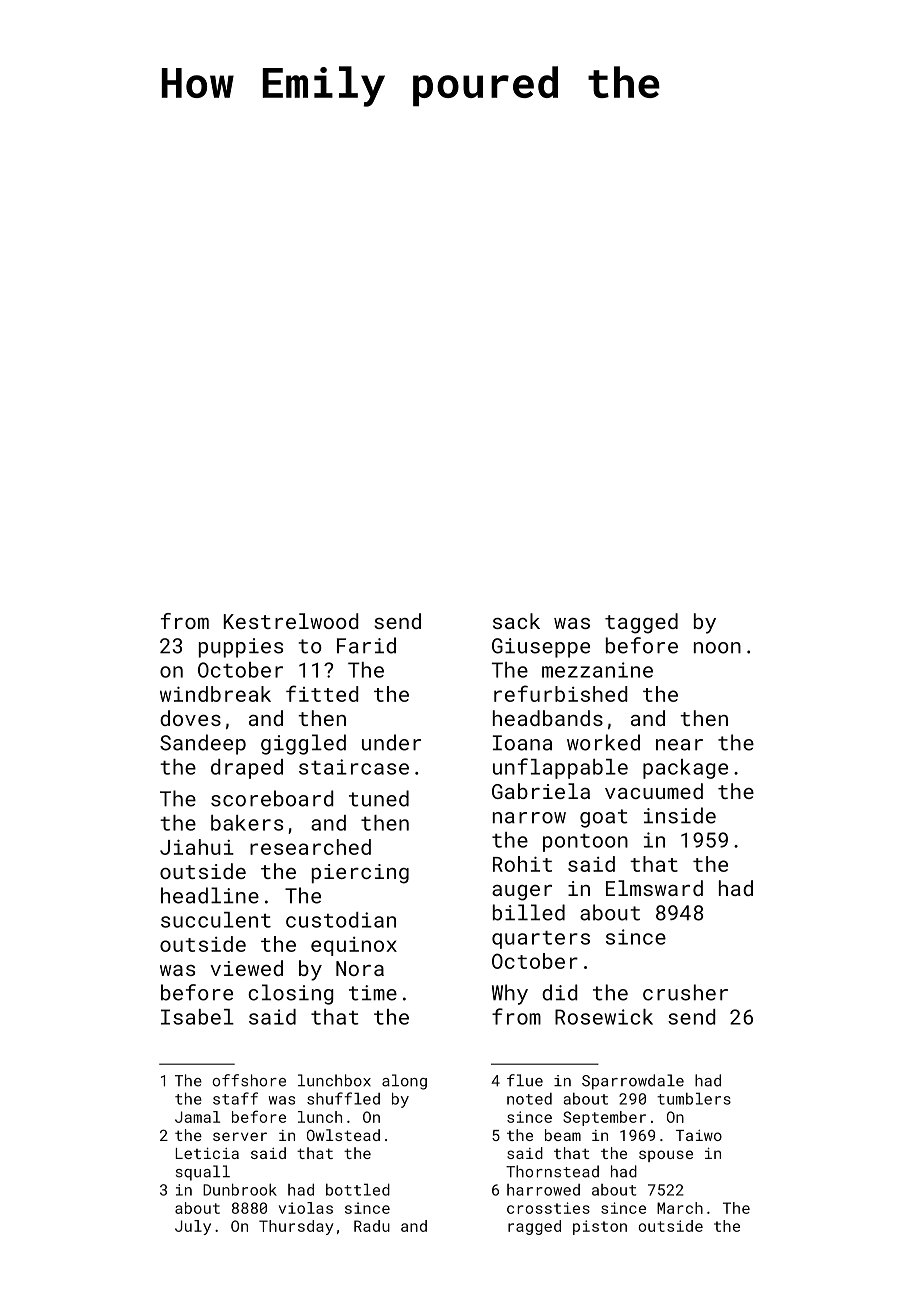 The height and width of the screenshot is (1311, 924). Describe the element at coordinates (366, 645) in the screenshot. I see `Farid` at that location.
